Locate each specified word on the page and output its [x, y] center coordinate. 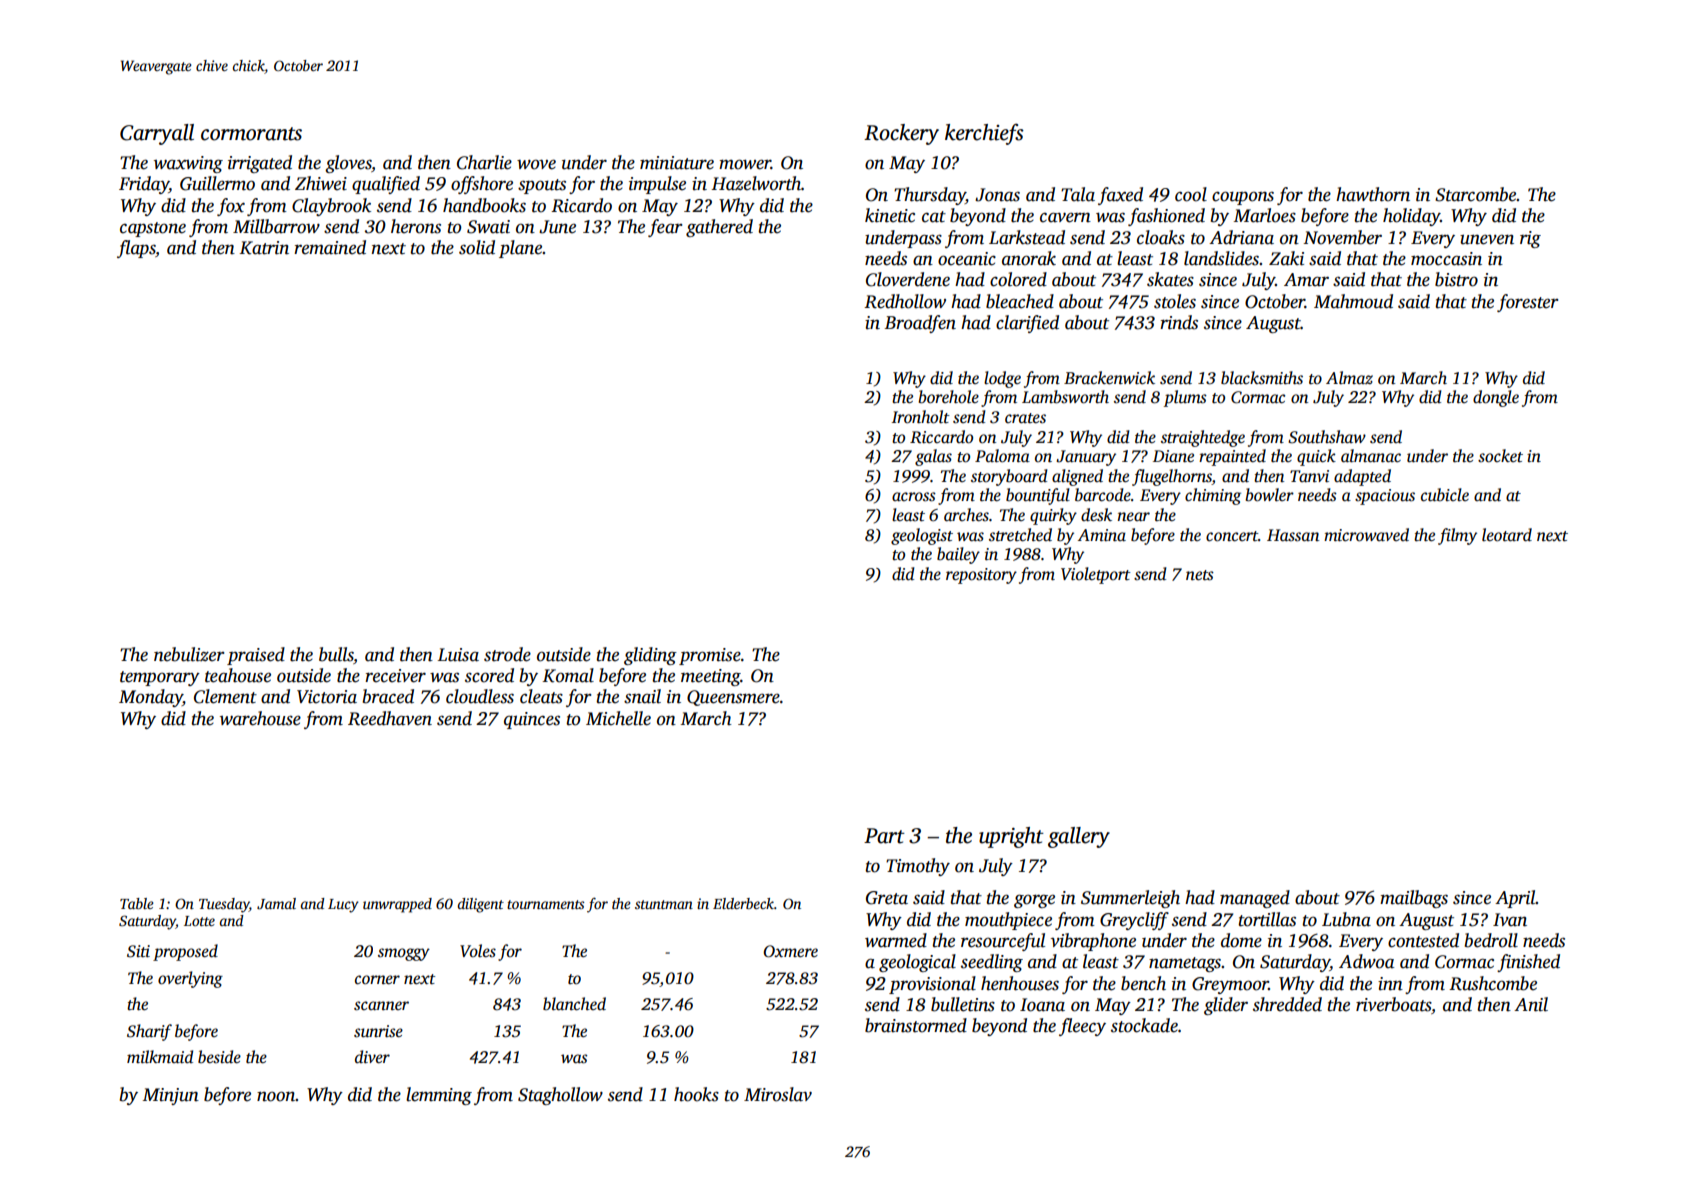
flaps [136, 249]
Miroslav [778, 1094]
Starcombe [1476, 194]
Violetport [1096, 575]
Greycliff [1134, 921]
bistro [1456, 279]
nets [1200, 575]
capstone [153, 229]
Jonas [997, 195]
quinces [532, 720]
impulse [657, 185]
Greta [887, 898]
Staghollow [560, 1096]
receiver [395, 676]
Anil [1531, 1004]
